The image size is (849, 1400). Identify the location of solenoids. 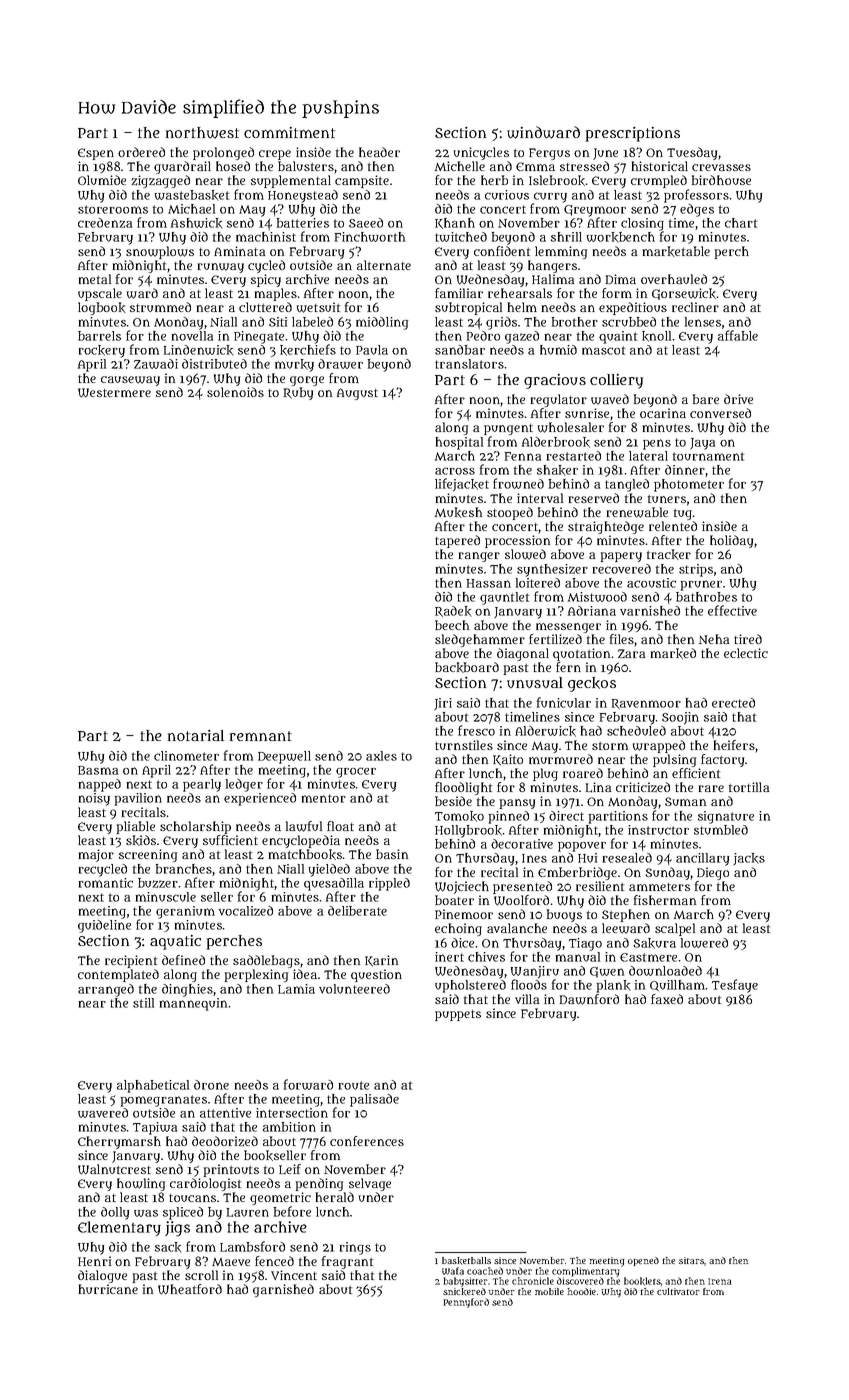
(235, 392).
